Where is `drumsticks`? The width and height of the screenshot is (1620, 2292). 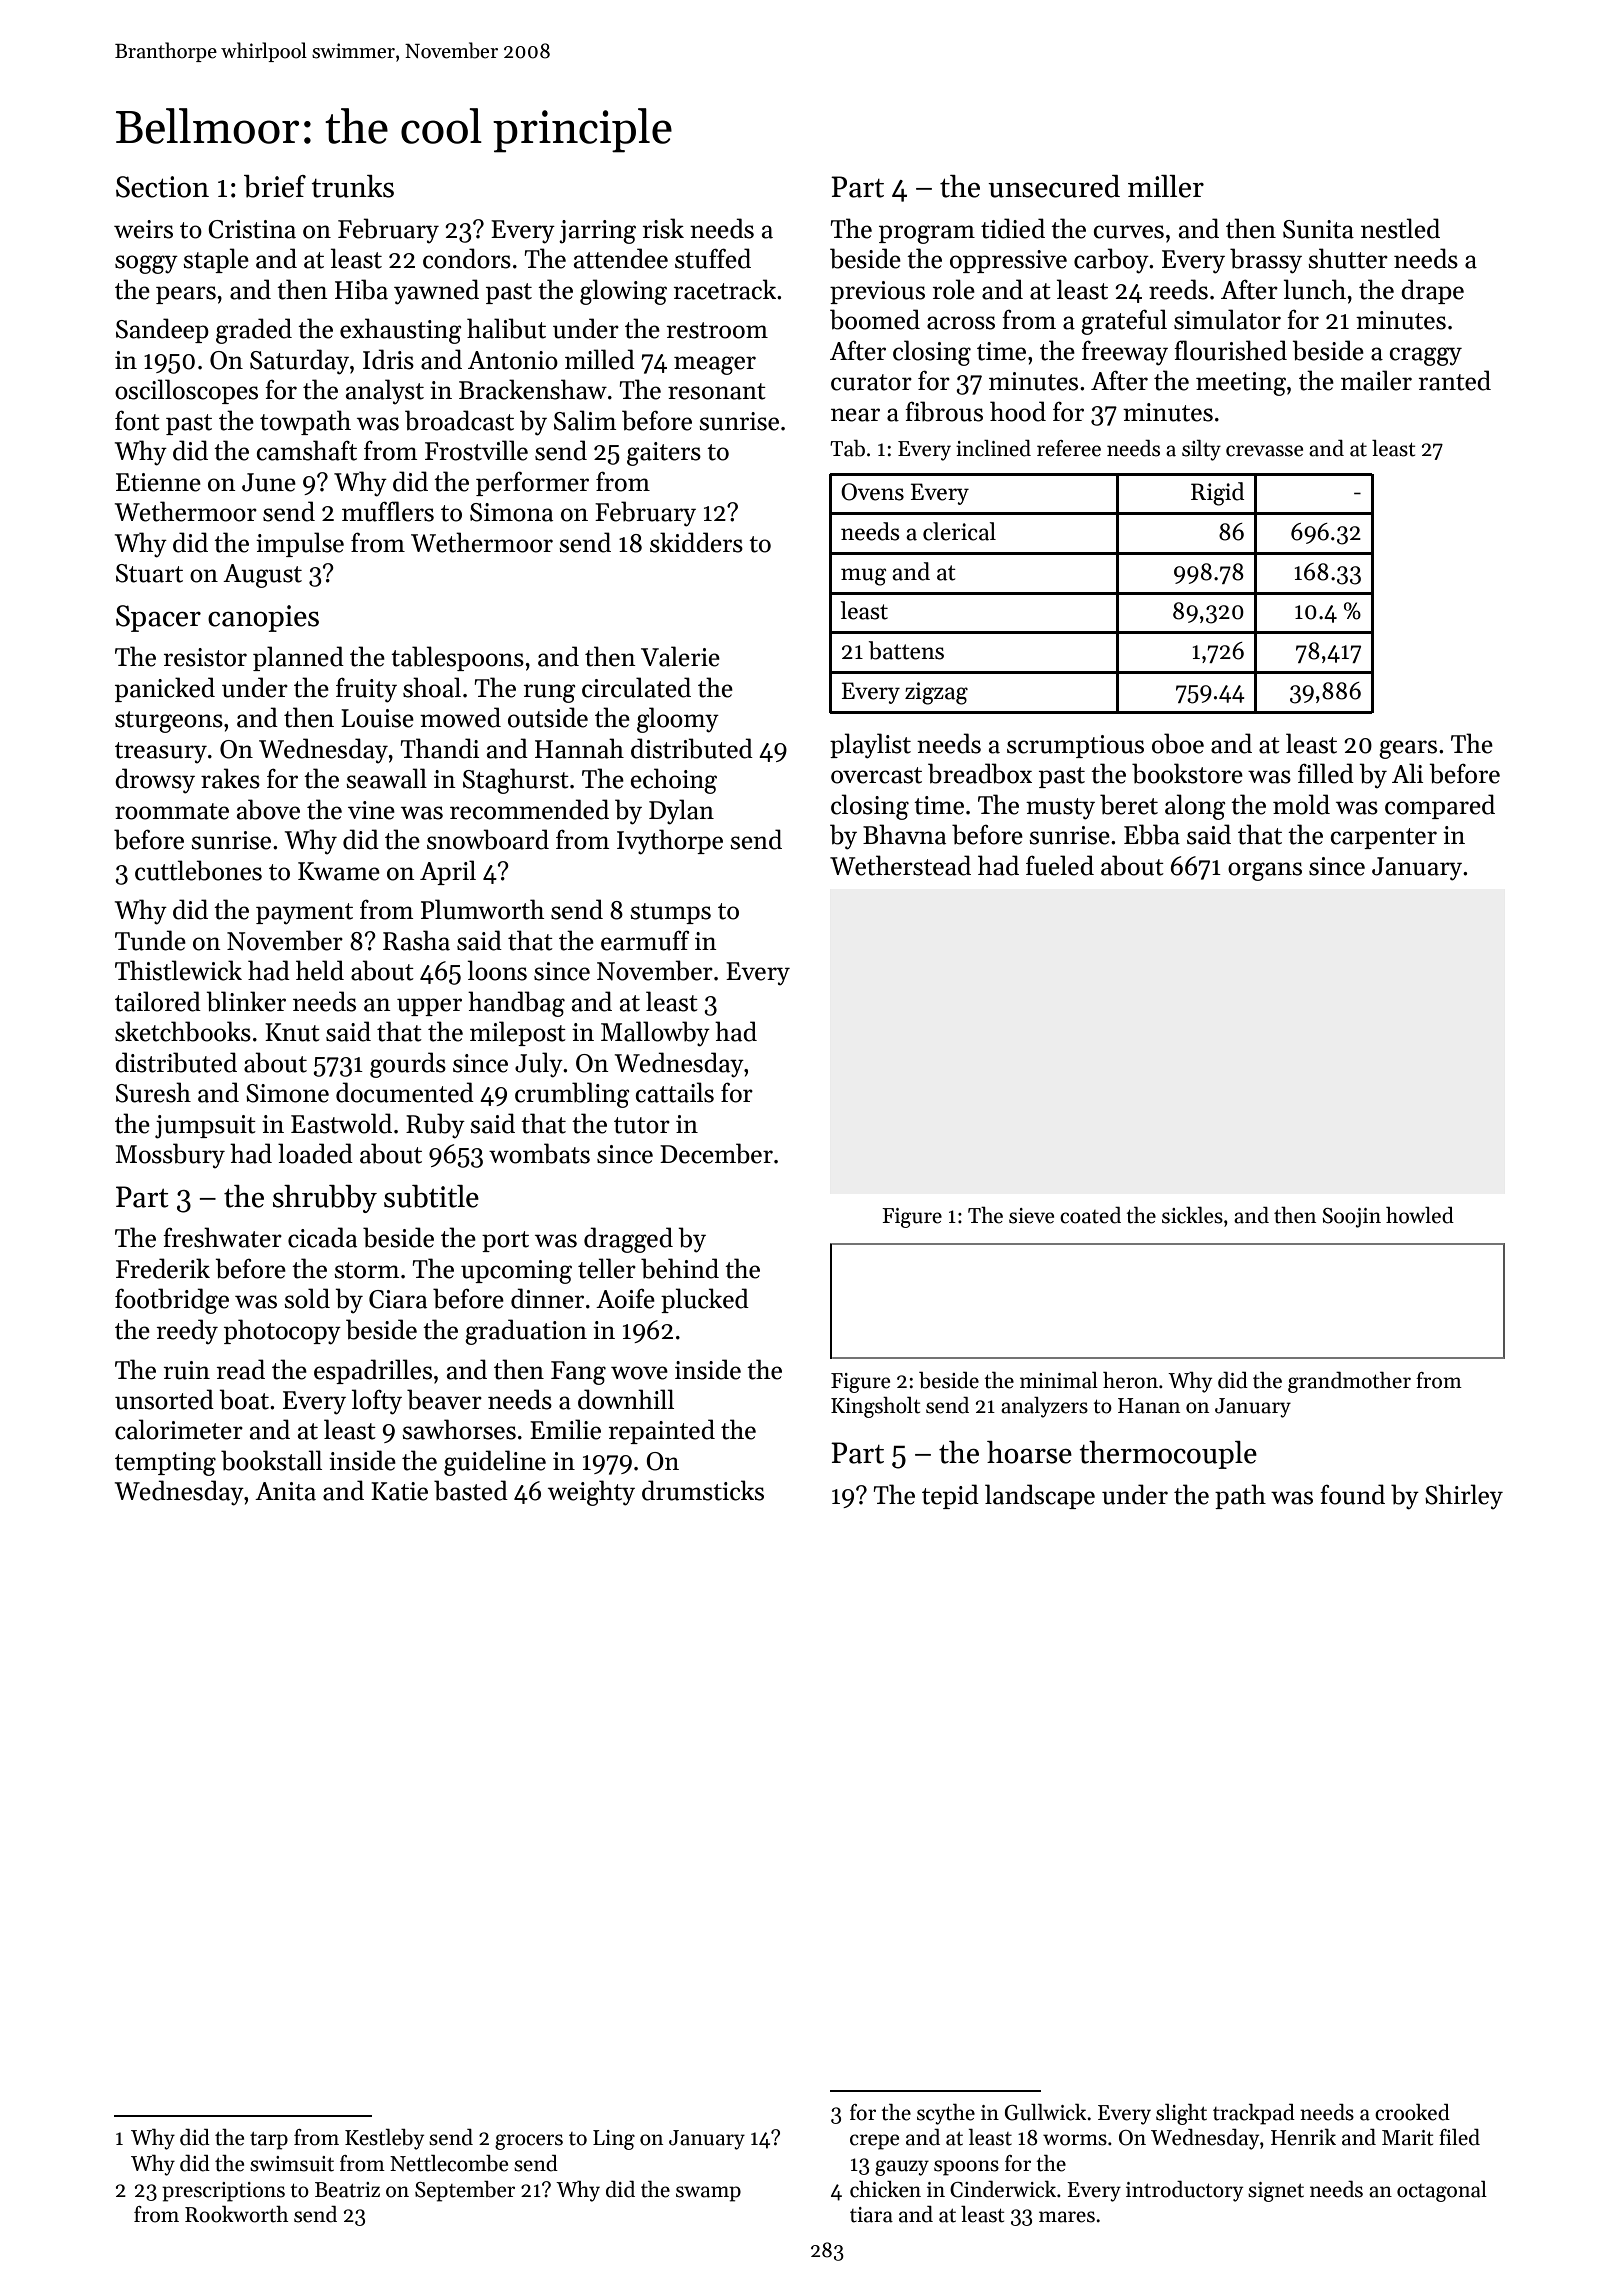 drumsticks is located at coordinates (703, 1490).
